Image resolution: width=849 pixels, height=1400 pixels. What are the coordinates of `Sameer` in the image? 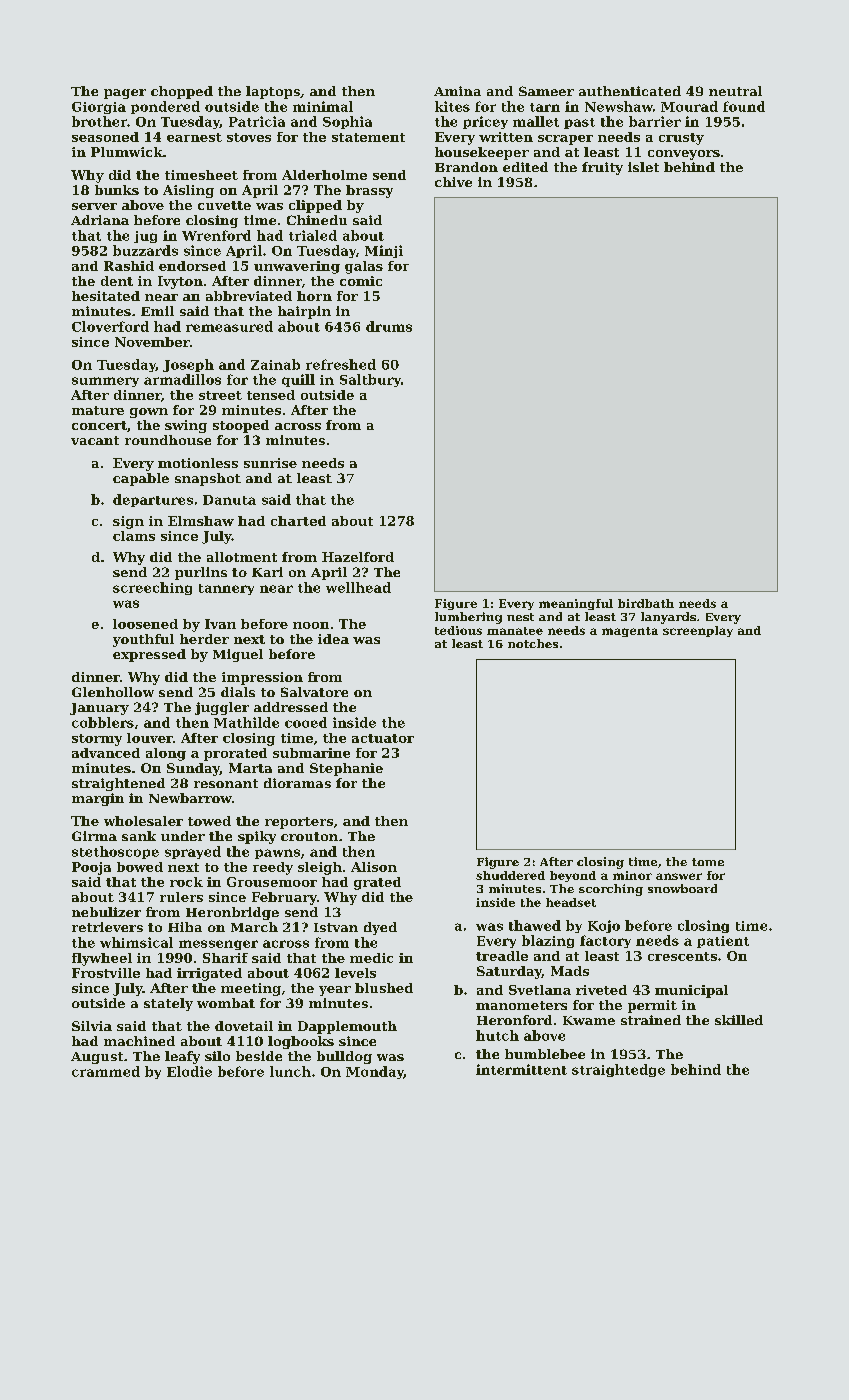 It's located at (546, 91).
